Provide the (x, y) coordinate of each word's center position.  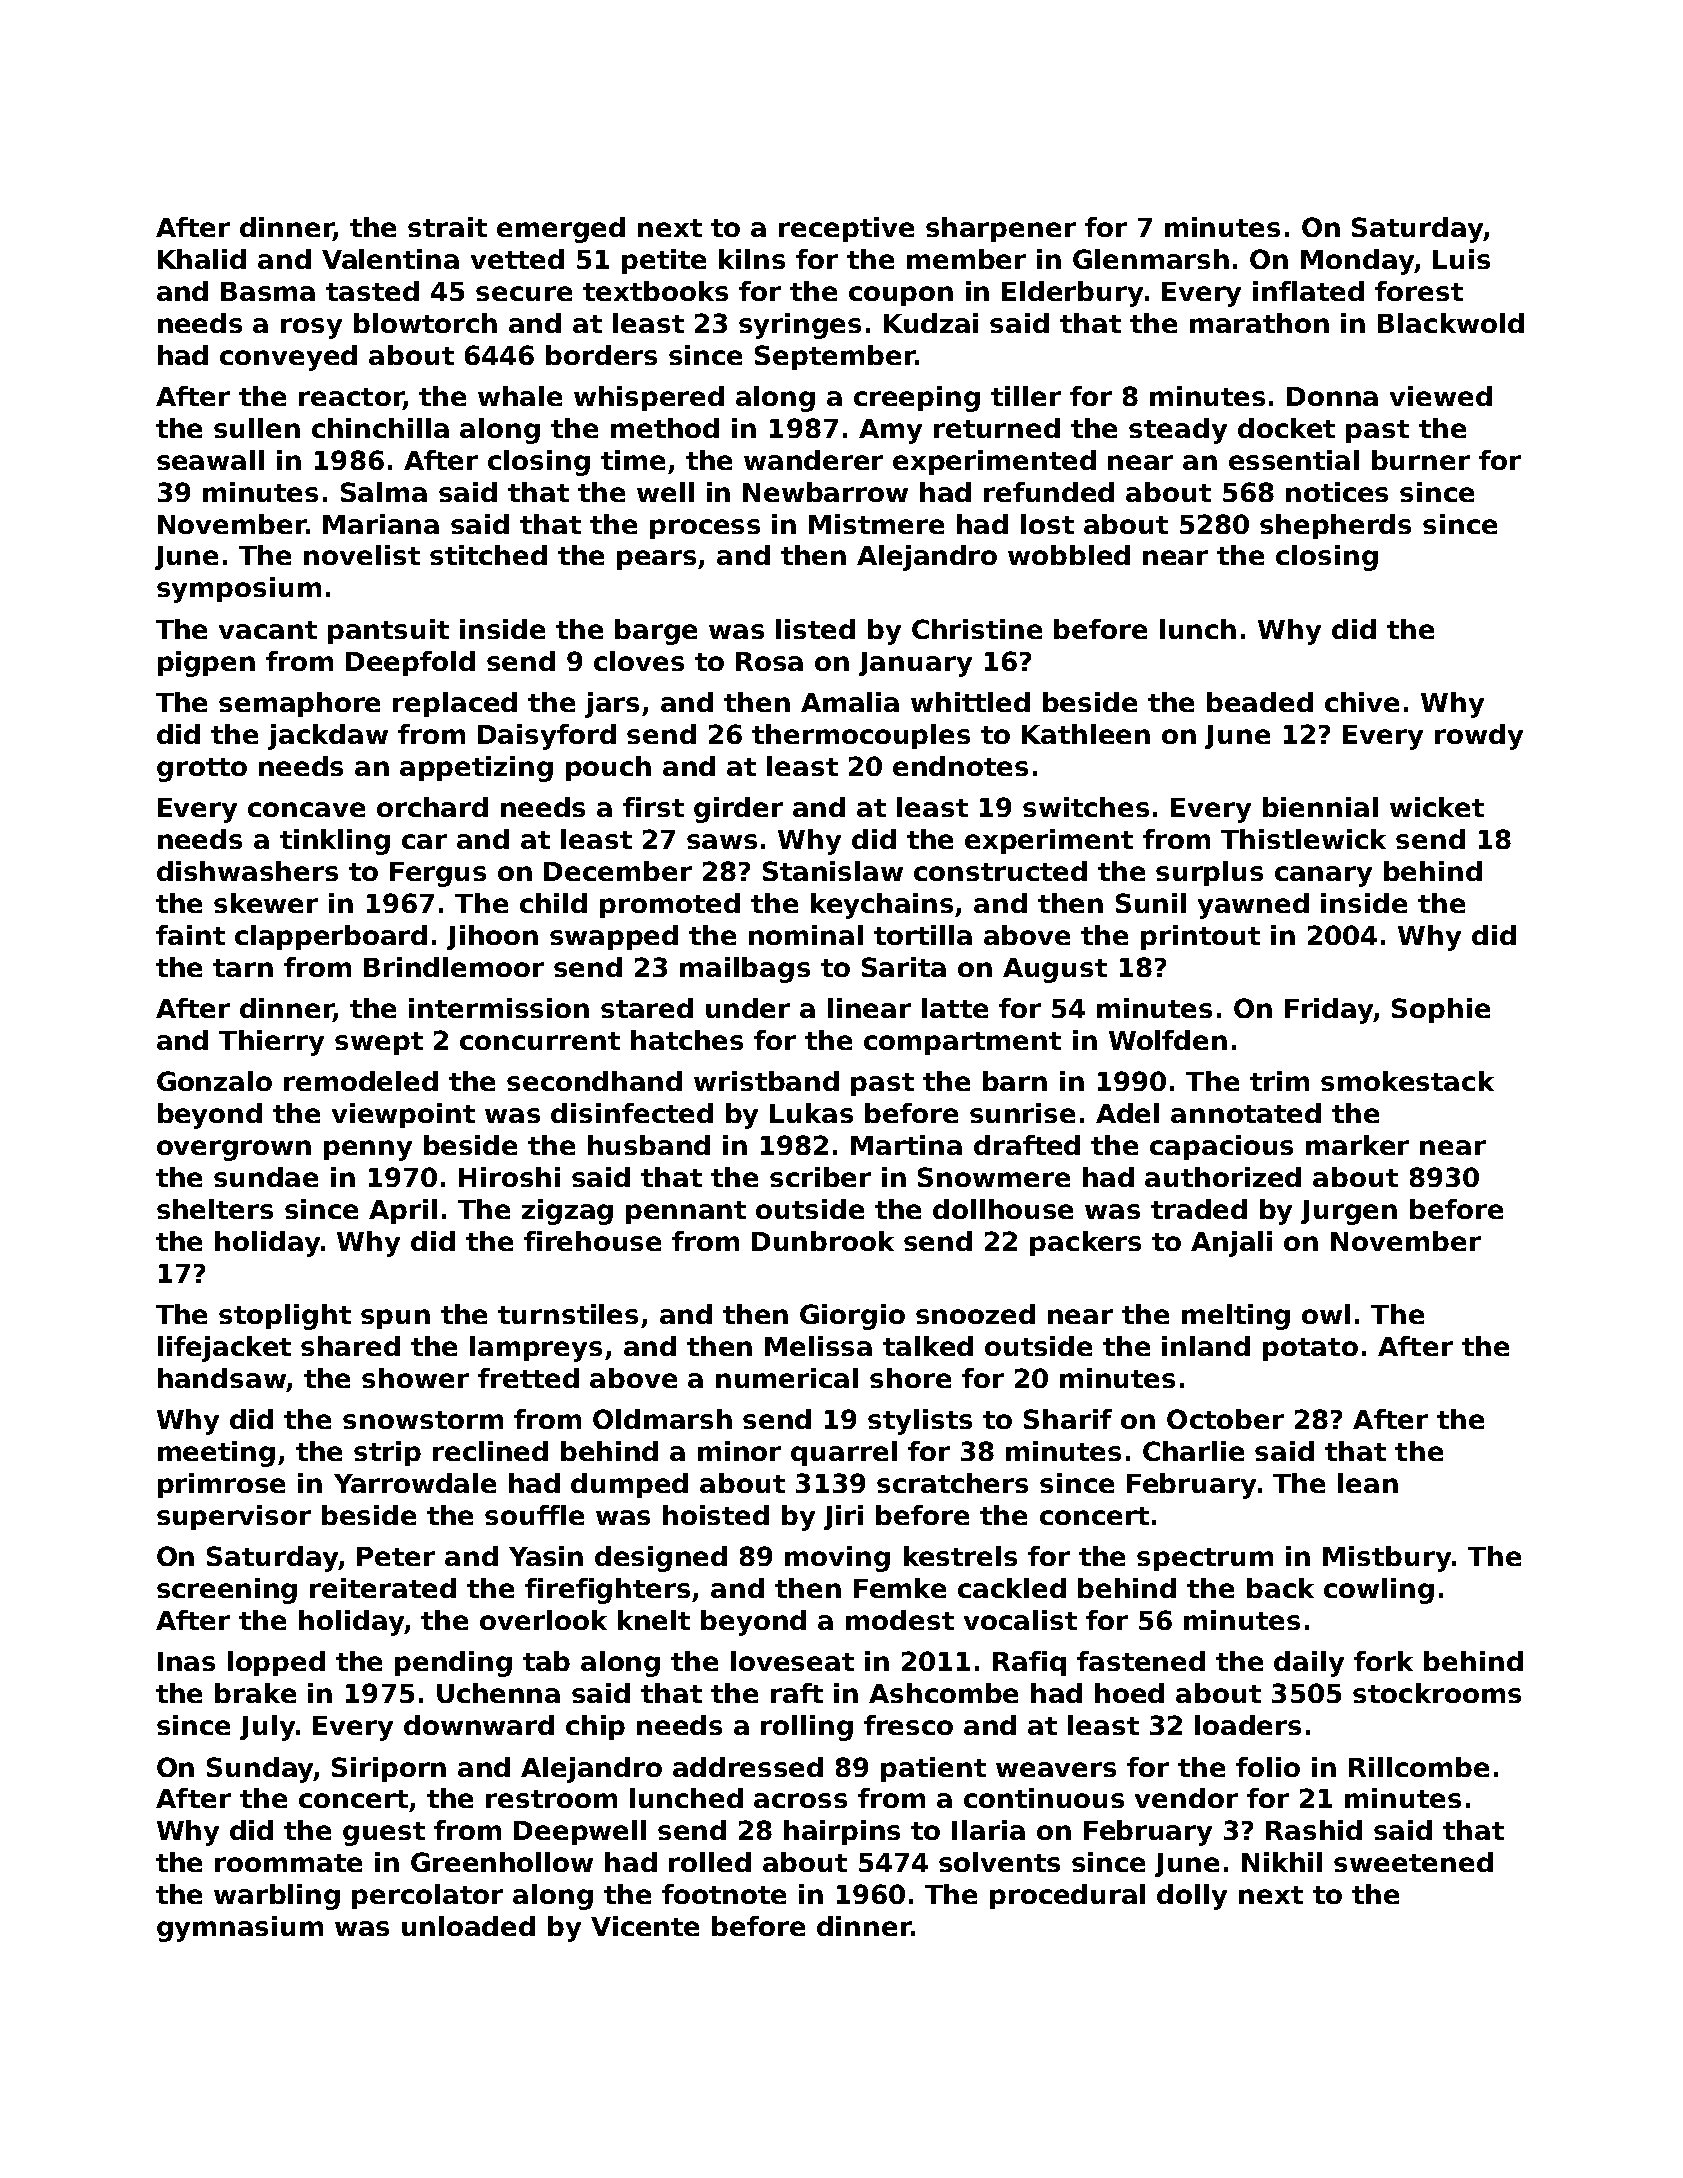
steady (1178, 431)
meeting (216, 1454)
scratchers (952, 1483)
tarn (243, 968)
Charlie (1193, 1451)
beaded (1260, 702)
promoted (670, 905)
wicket (1437, 807)
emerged (561, 230)
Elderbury (1072, 294)
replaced (455, 704)
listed (815, 629)
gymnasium (240, 1929)
